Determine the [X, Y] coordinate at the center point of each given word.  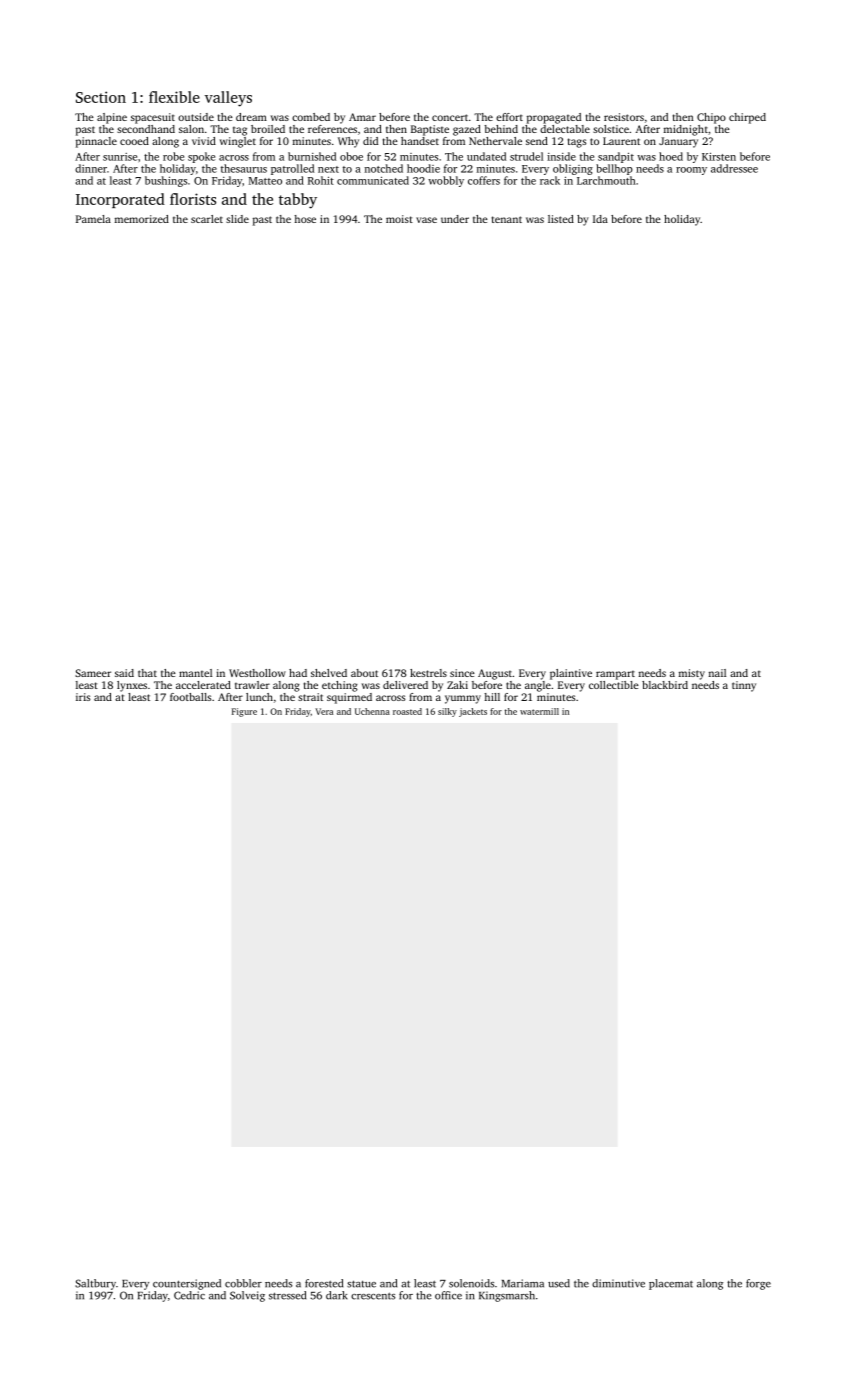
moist [399, 219]
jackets [473, 712]
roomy [691, 171]
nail [717, 673]
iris [83, 697]
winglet [238, 142]
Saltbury [95, 1284]
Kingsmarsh [507, 1296]
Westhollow [257, 673]
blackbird [665, 685]
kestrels [428, 673]
